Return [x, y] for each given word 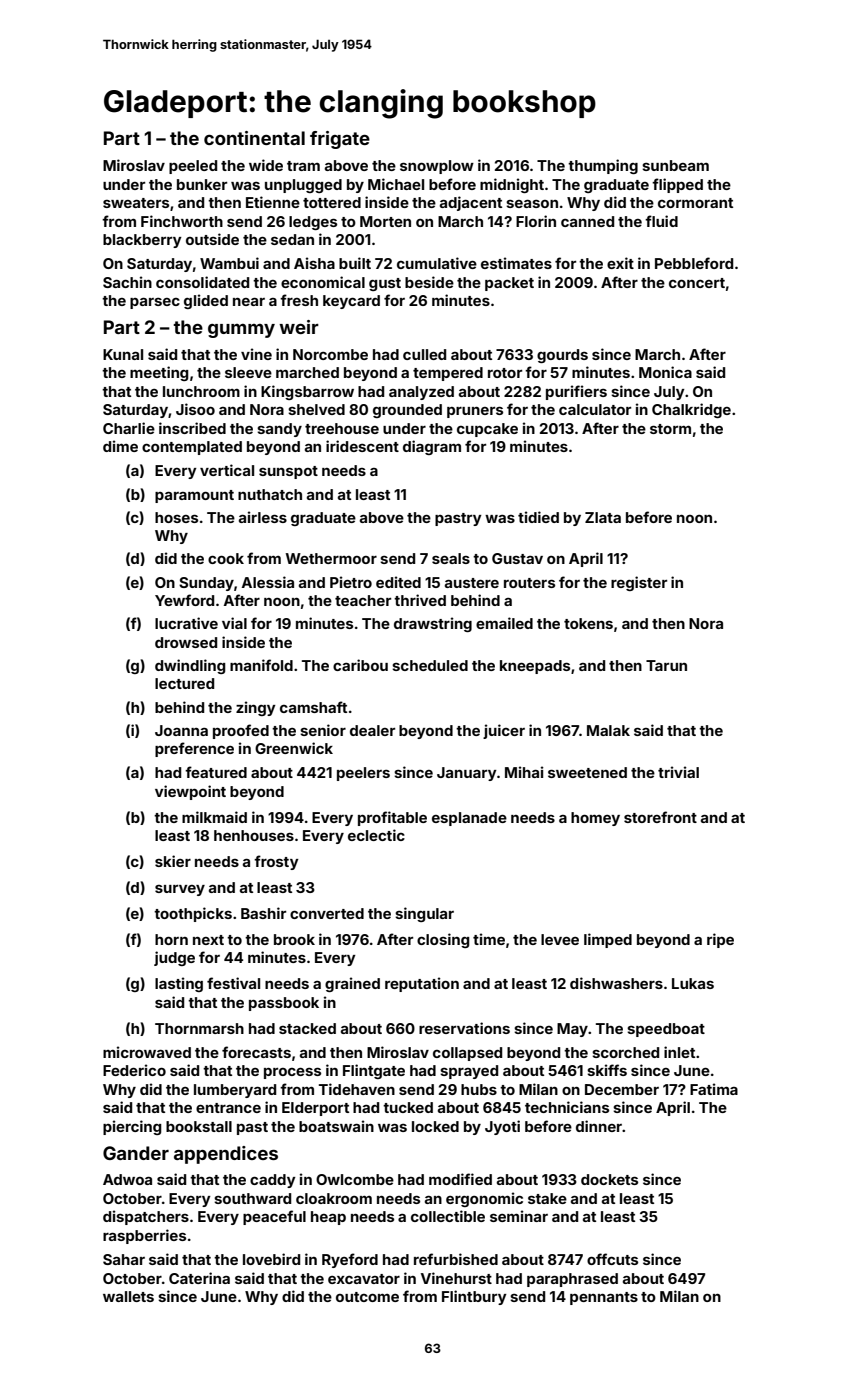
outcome [367, 1297]
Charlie [129, 428]
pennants [604, 1298]
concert [697, 283]
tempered [448, 374]
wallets [128, 1296]
